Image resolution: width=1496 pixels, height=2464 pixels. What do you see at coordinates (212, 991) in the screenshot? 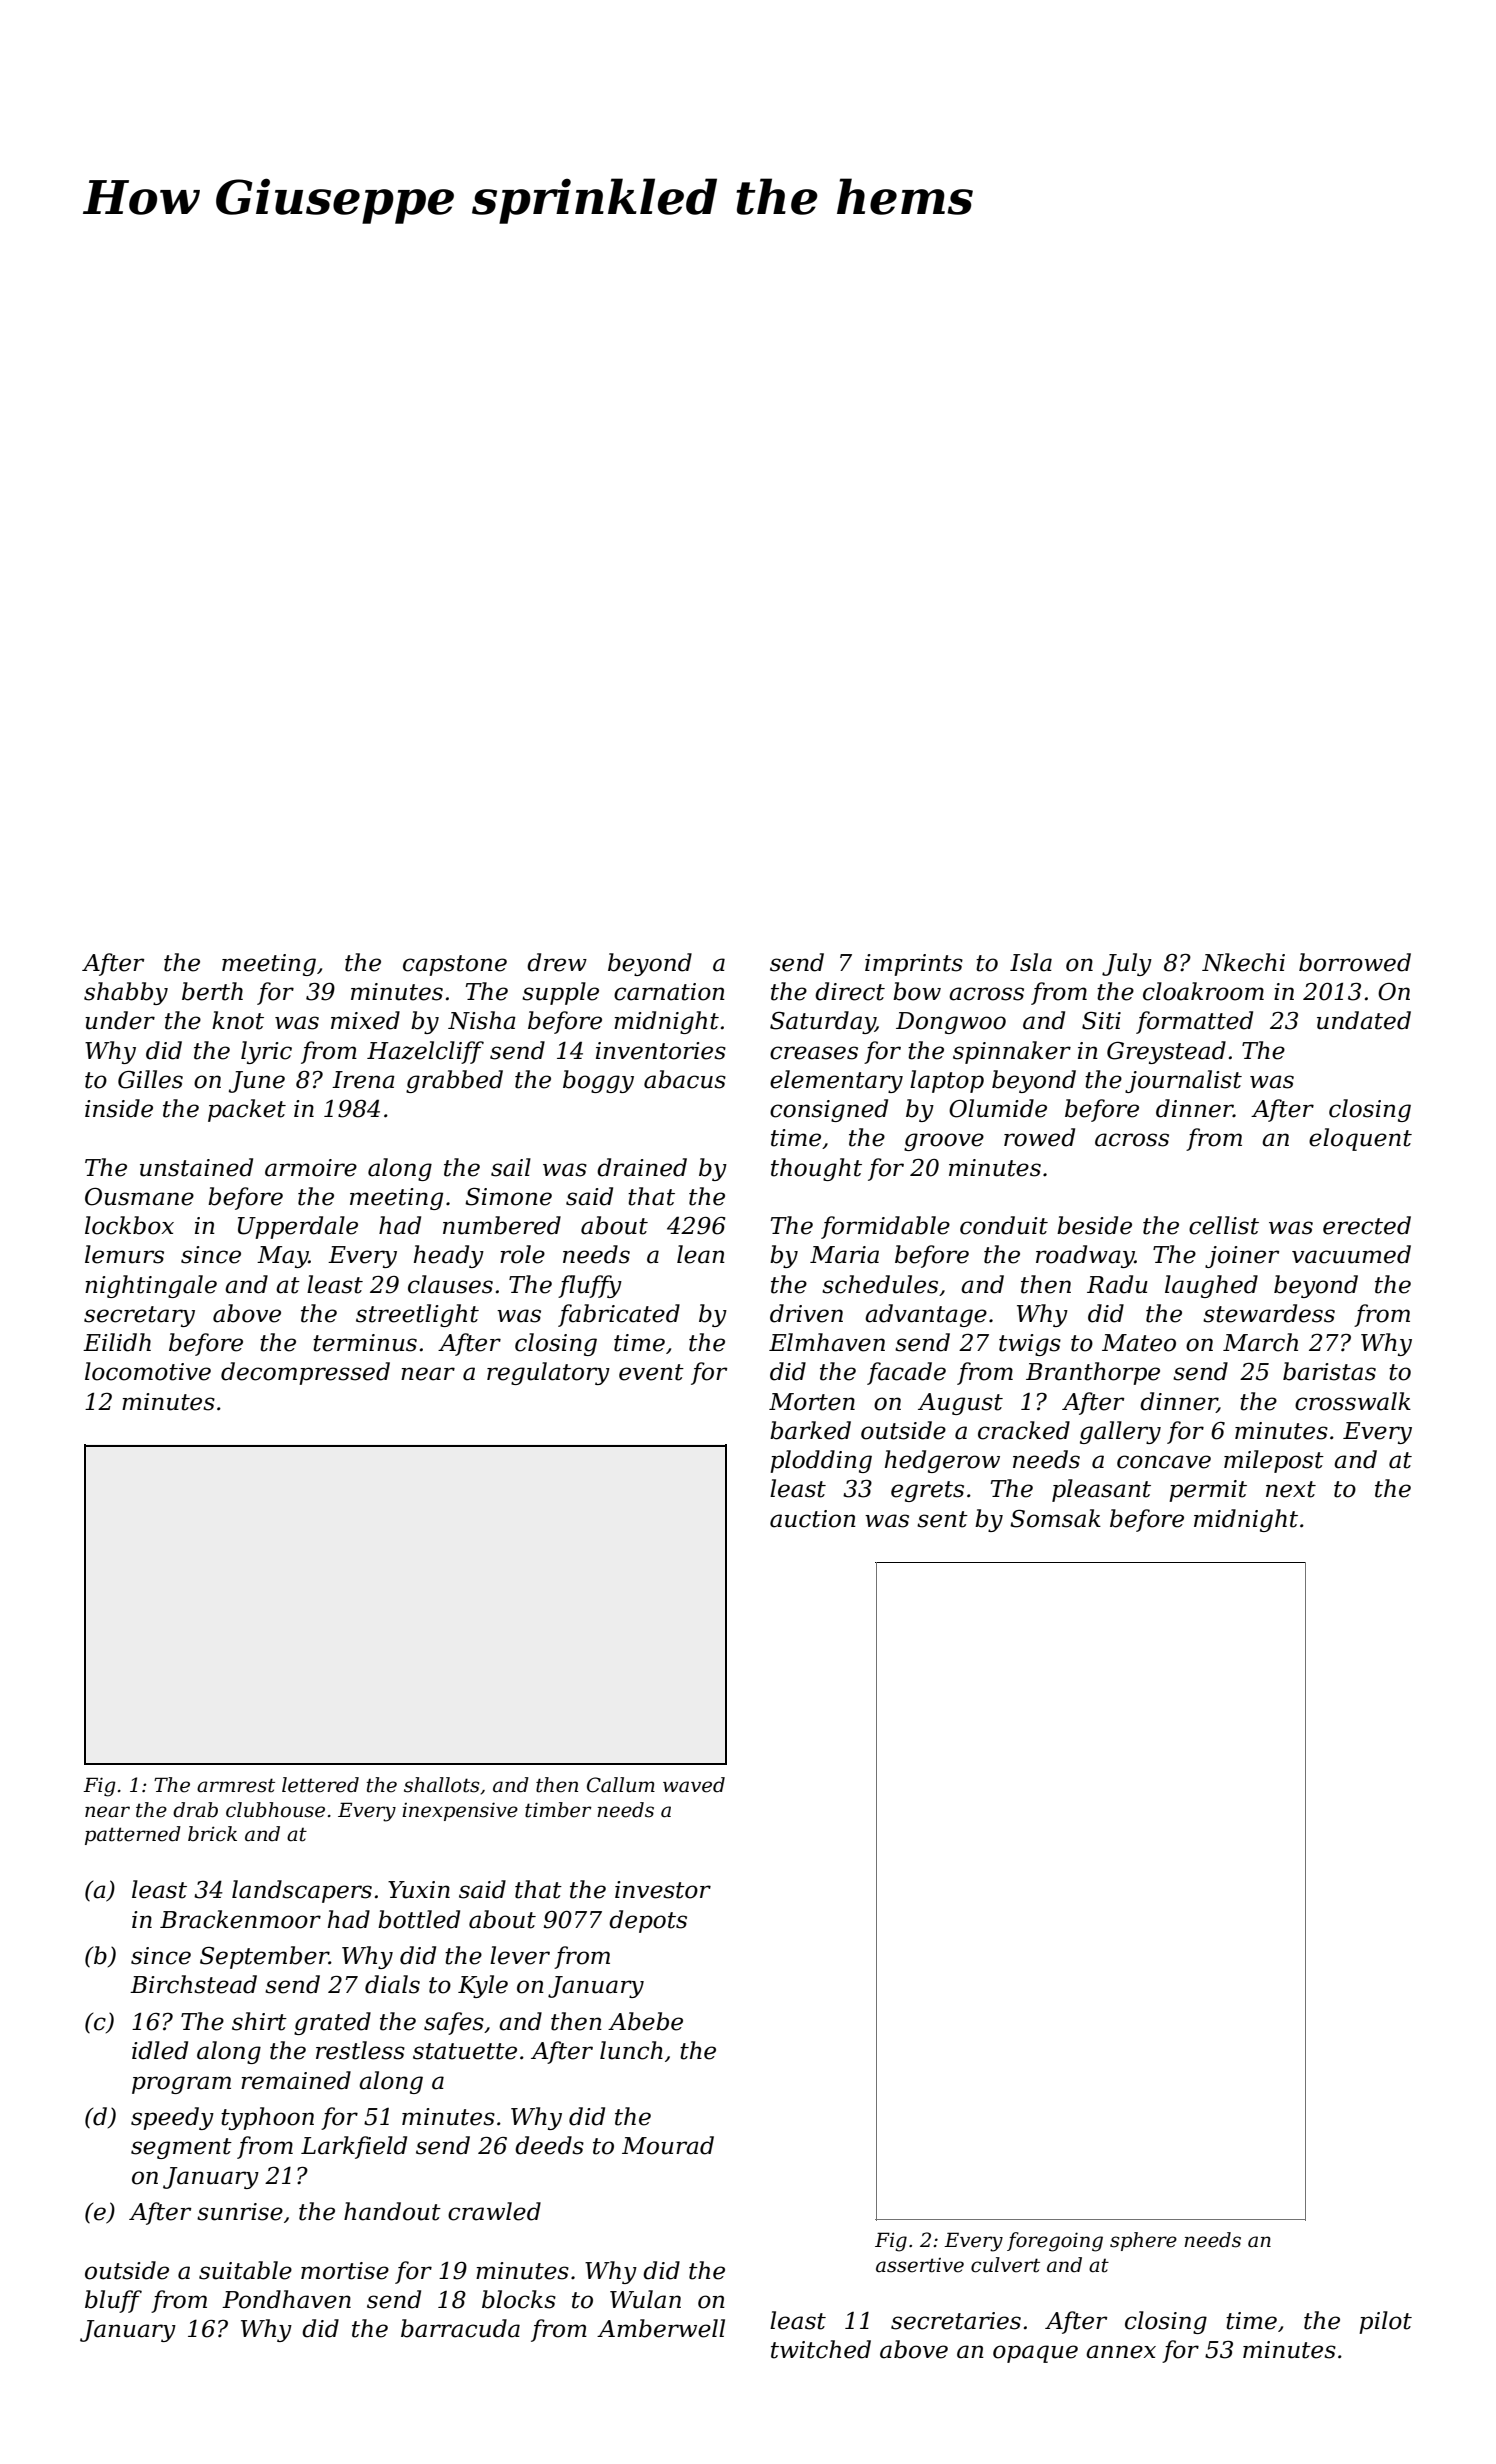
I see `berth` at bounding box center [212, 991].
